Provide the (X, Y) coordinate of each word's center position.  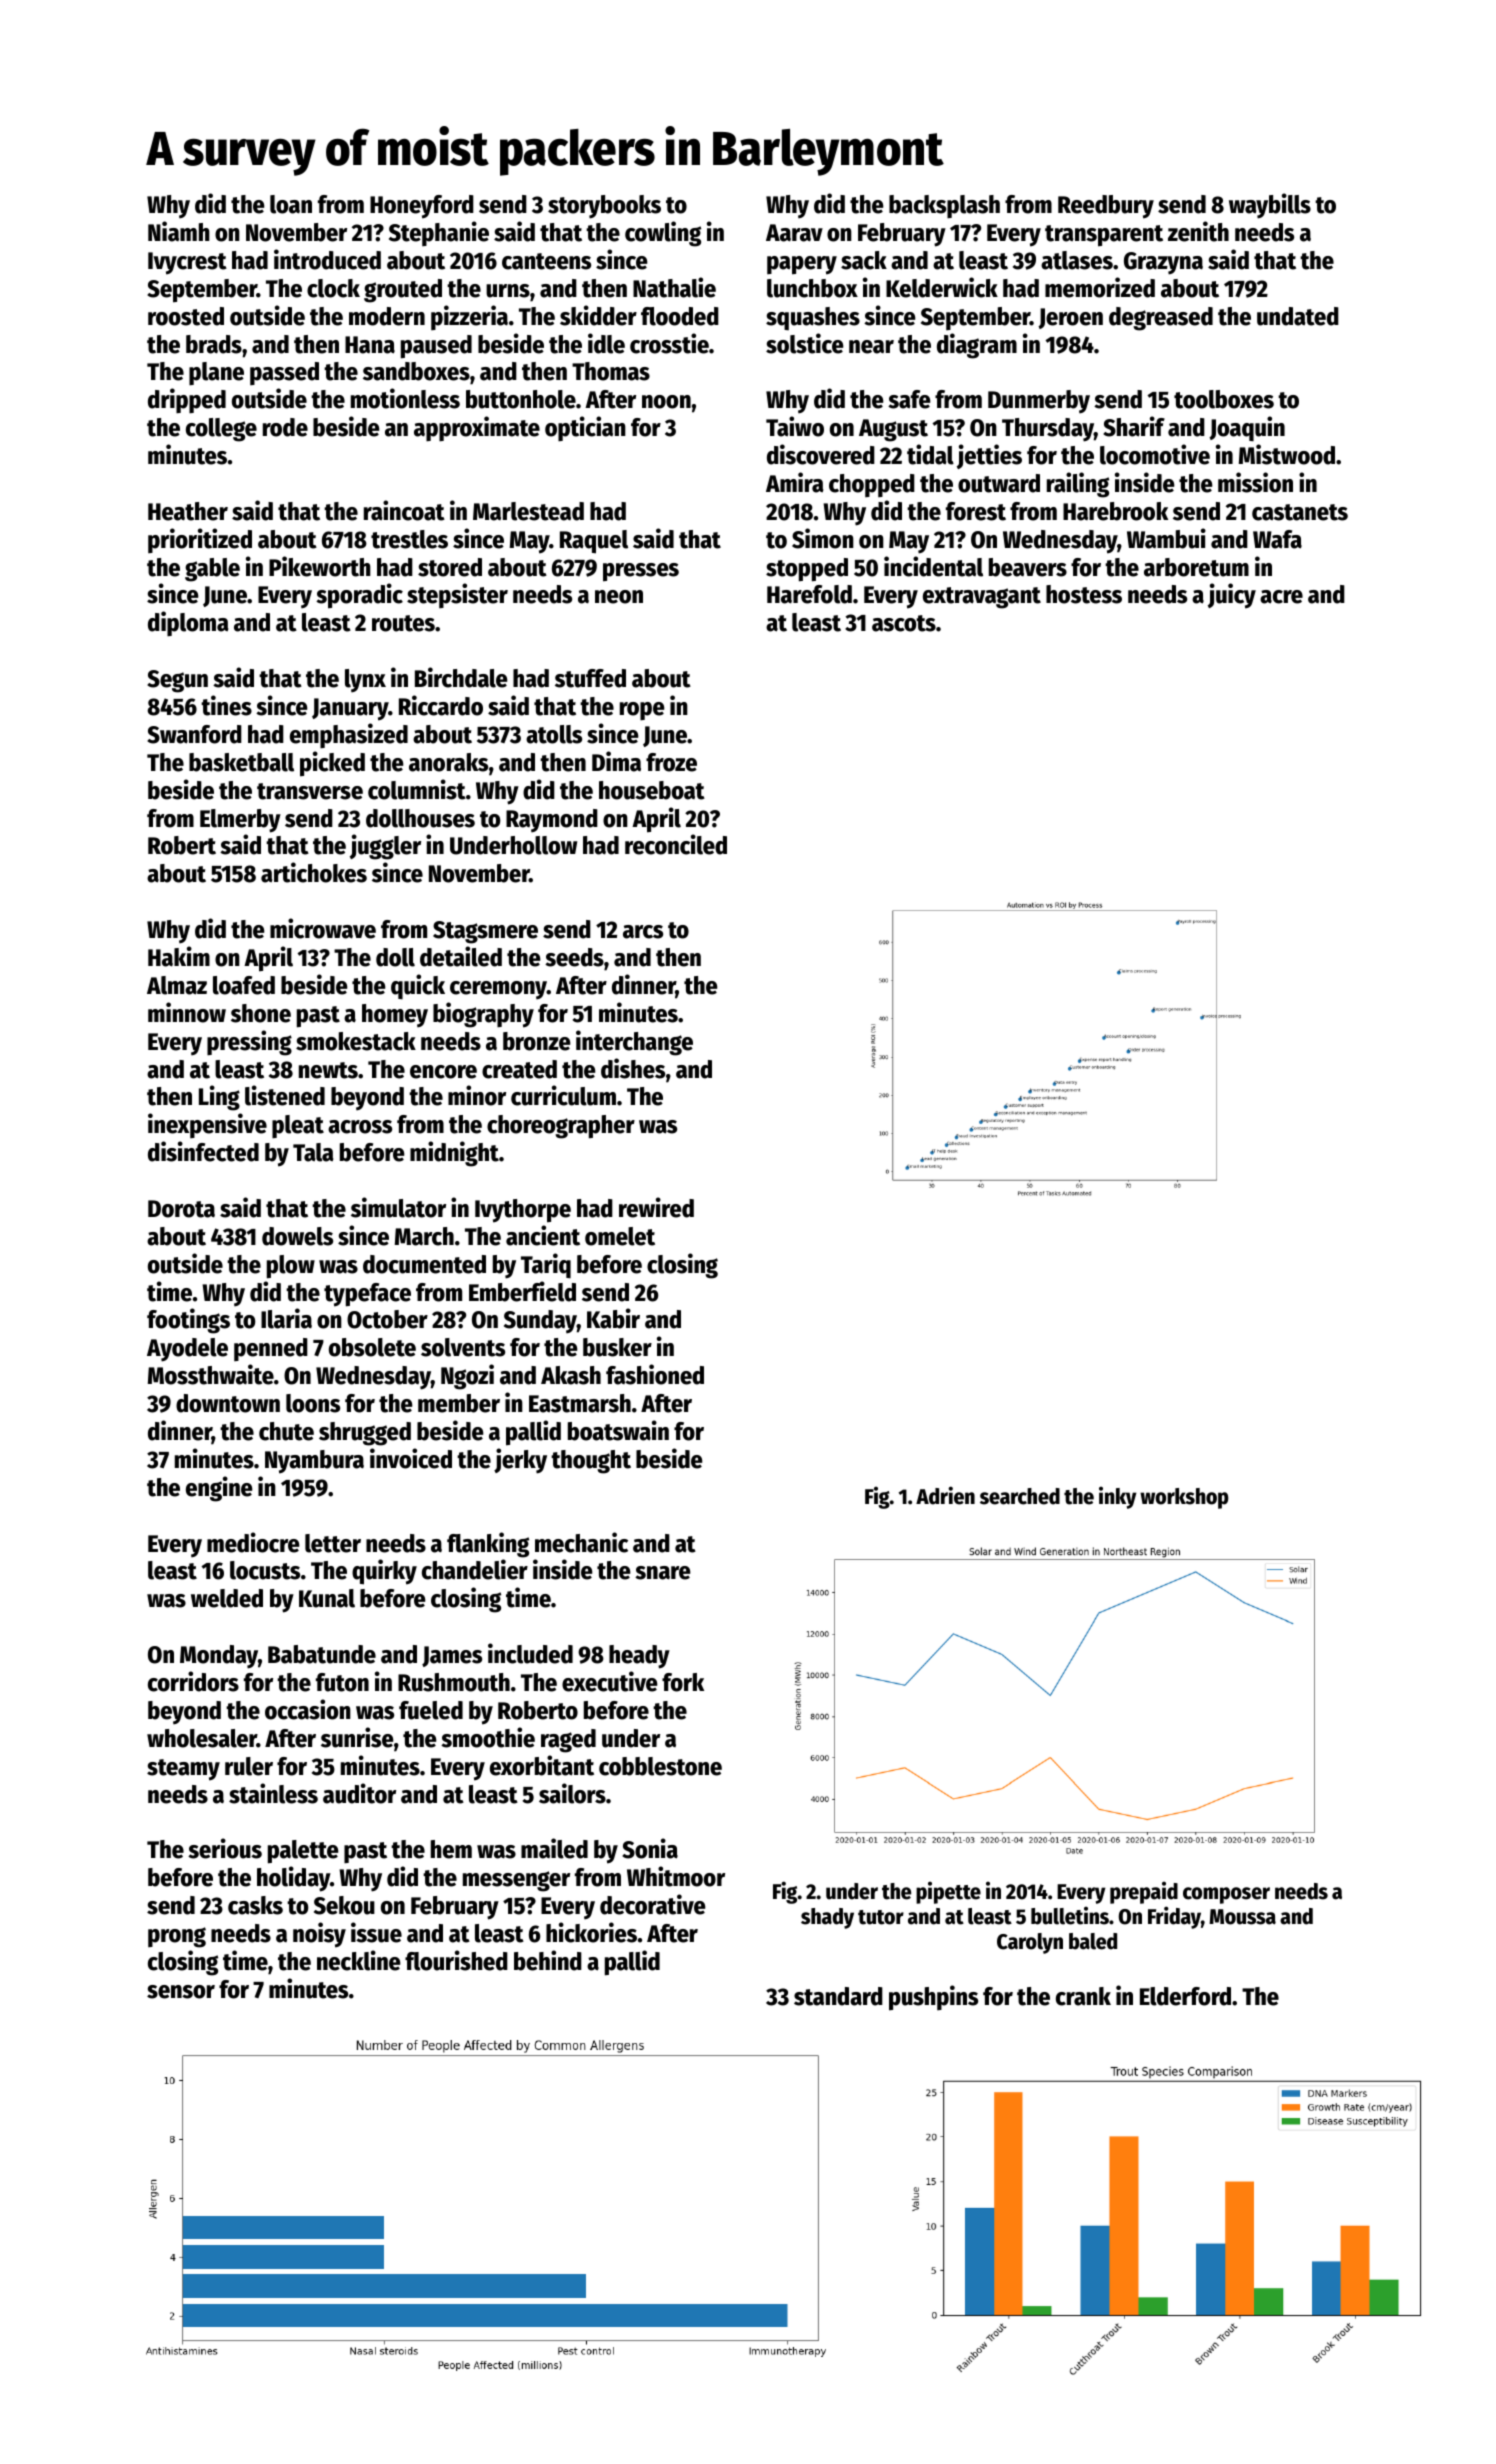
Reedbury (1106, 207)
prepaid (1144, 1892)
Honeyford (422, 207)
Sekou (344, 1905)
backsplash (944, 206)
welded (227, 1598)
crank (1083, 1996)
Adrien (945, 1495)
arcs (643, 932)
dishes (633, 1068)
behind (548, 1960)
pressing (249, 1043)
